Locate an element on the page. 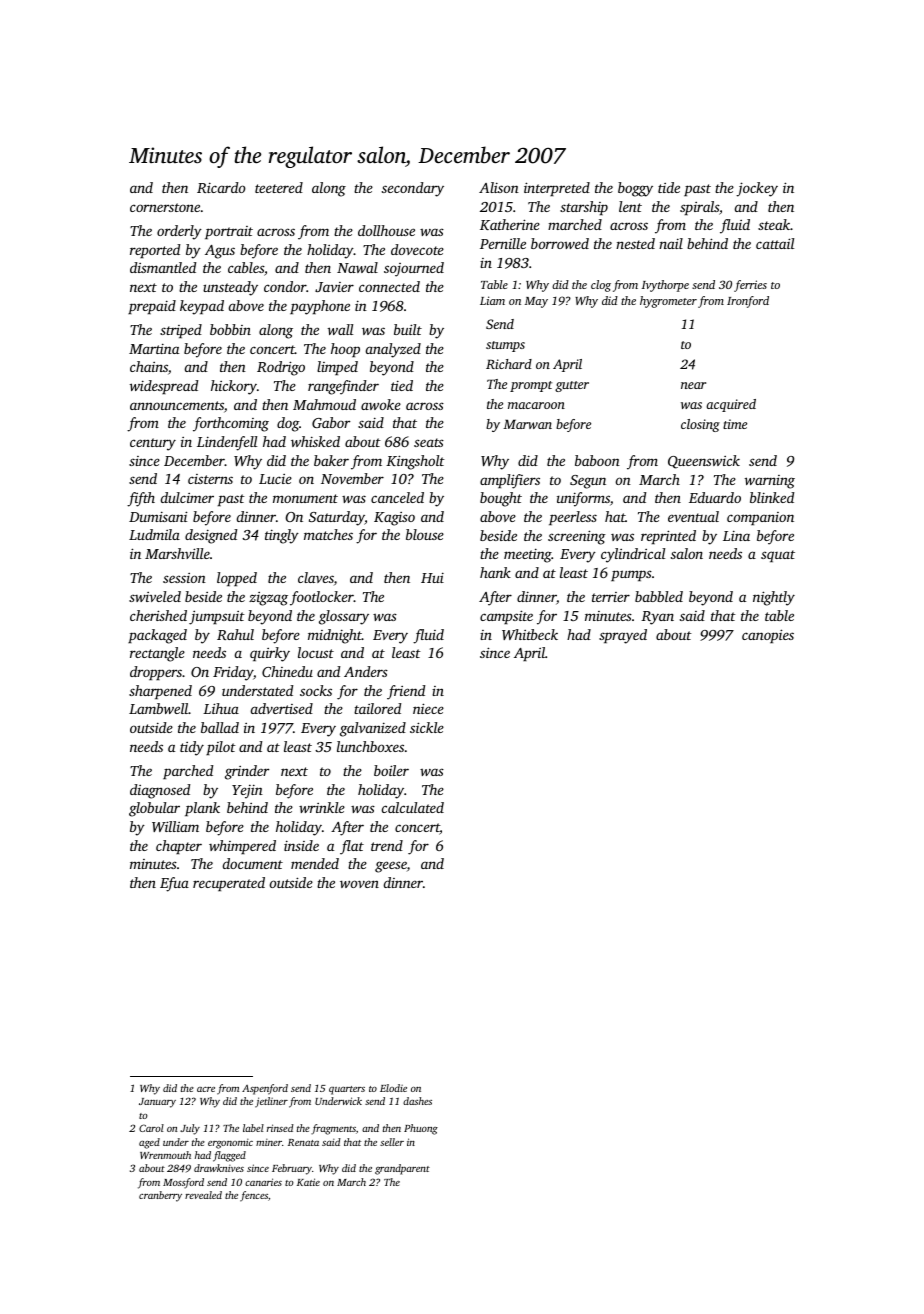 The image size is (924, 1314). teetered is located at coordinates (279, 187).
